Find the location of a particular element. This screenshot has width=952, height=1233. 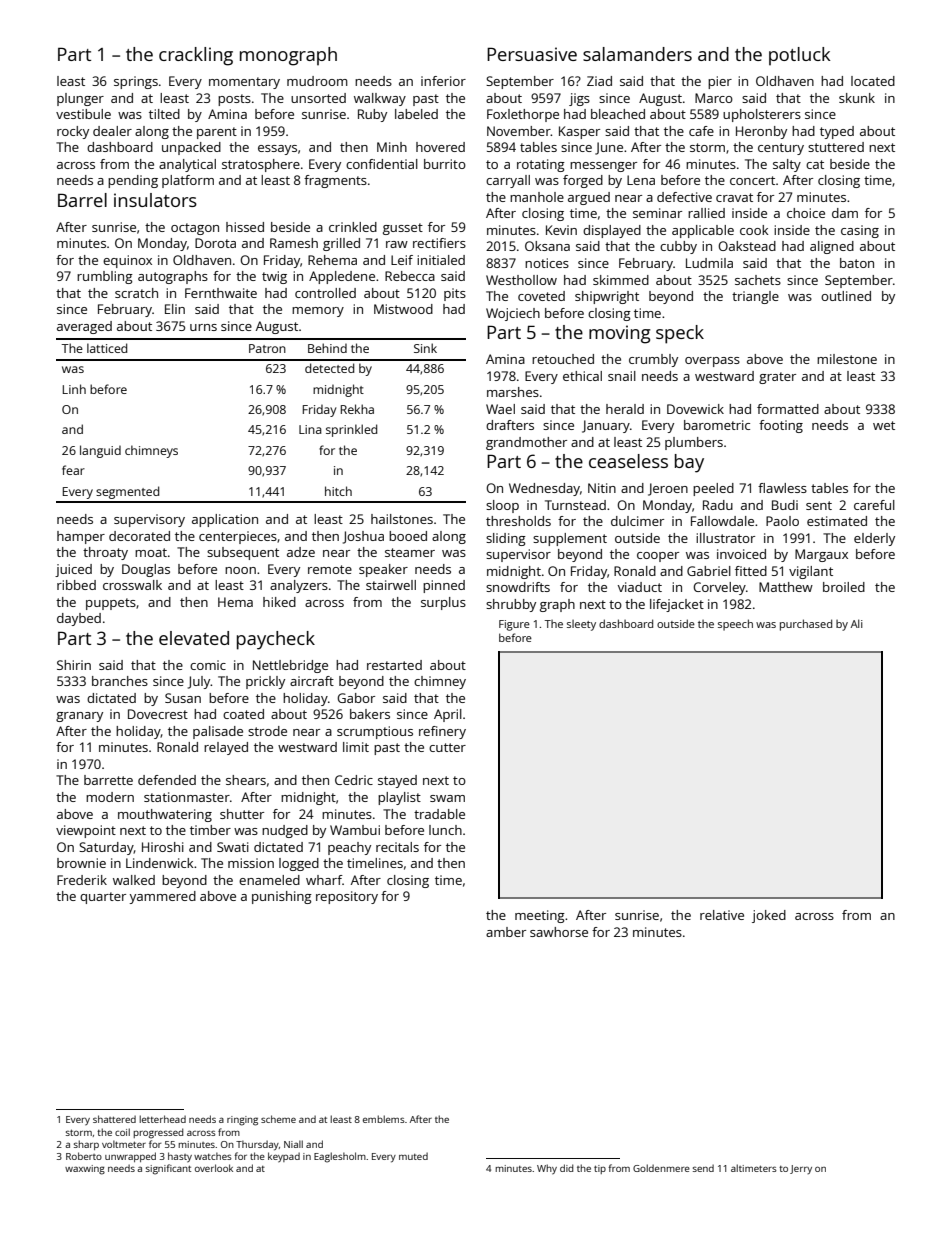

shattered is located at coordinates (114, 1119).
